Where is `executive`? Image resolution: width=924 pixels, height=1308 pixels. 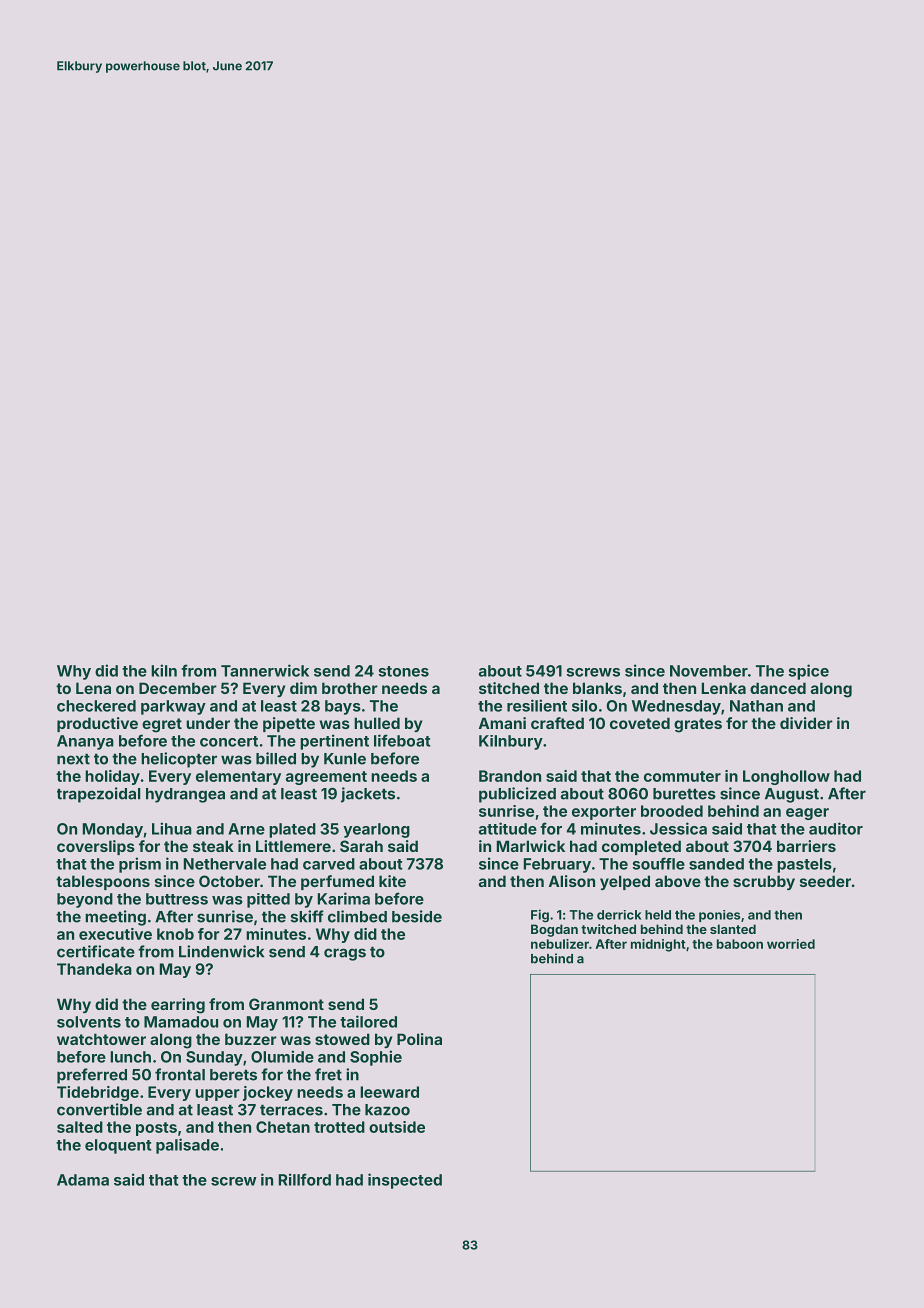 executive is located at coordinates (115, 934).
